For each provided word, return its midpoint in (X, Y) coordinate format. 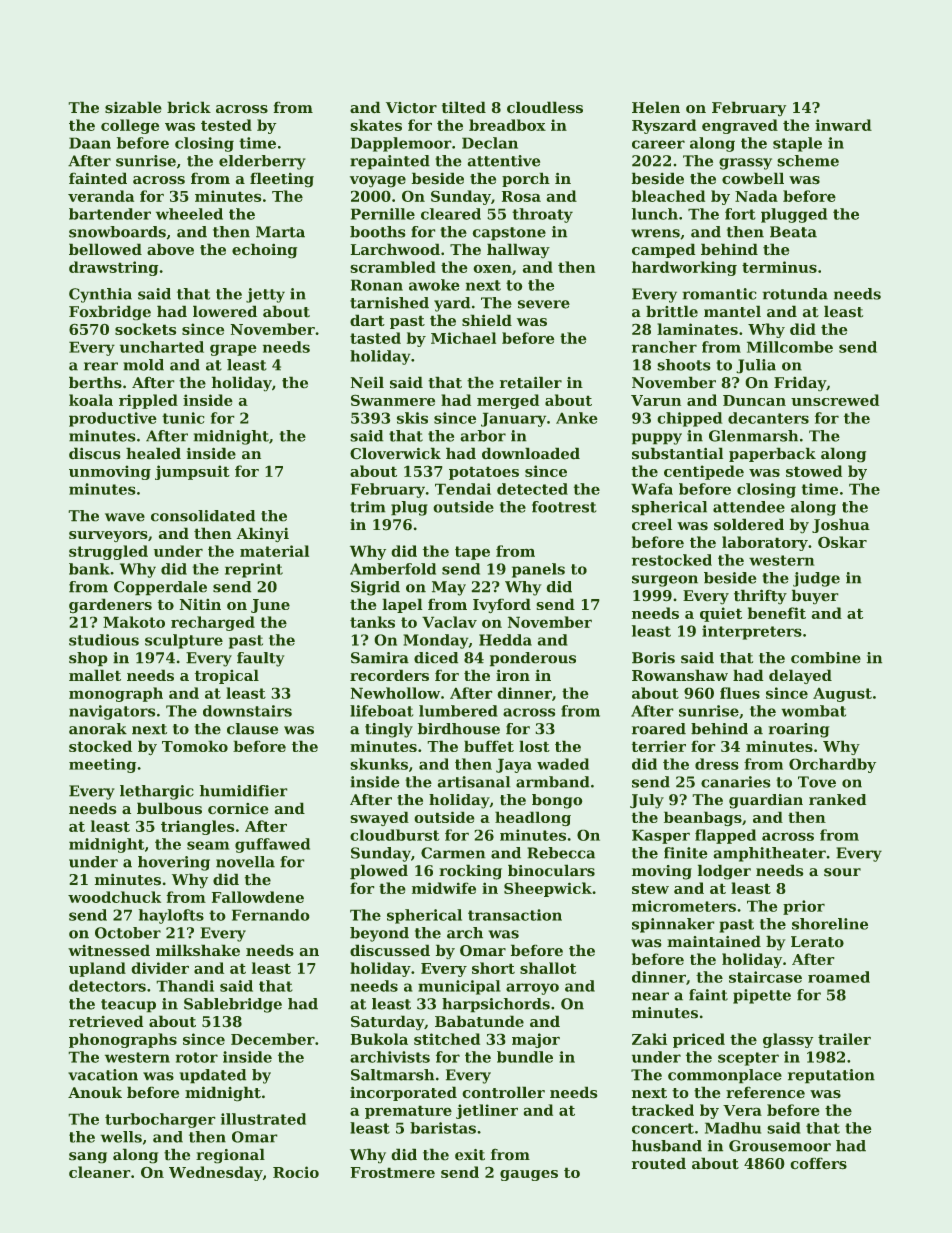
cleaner (99, 1172)
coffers (819, 1163)
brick (189, 107)
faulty (260, 659)
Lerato (817, 941)
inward (843, 125)
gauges (529, 1175)
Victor (411, 107)
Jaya (514, 766)
